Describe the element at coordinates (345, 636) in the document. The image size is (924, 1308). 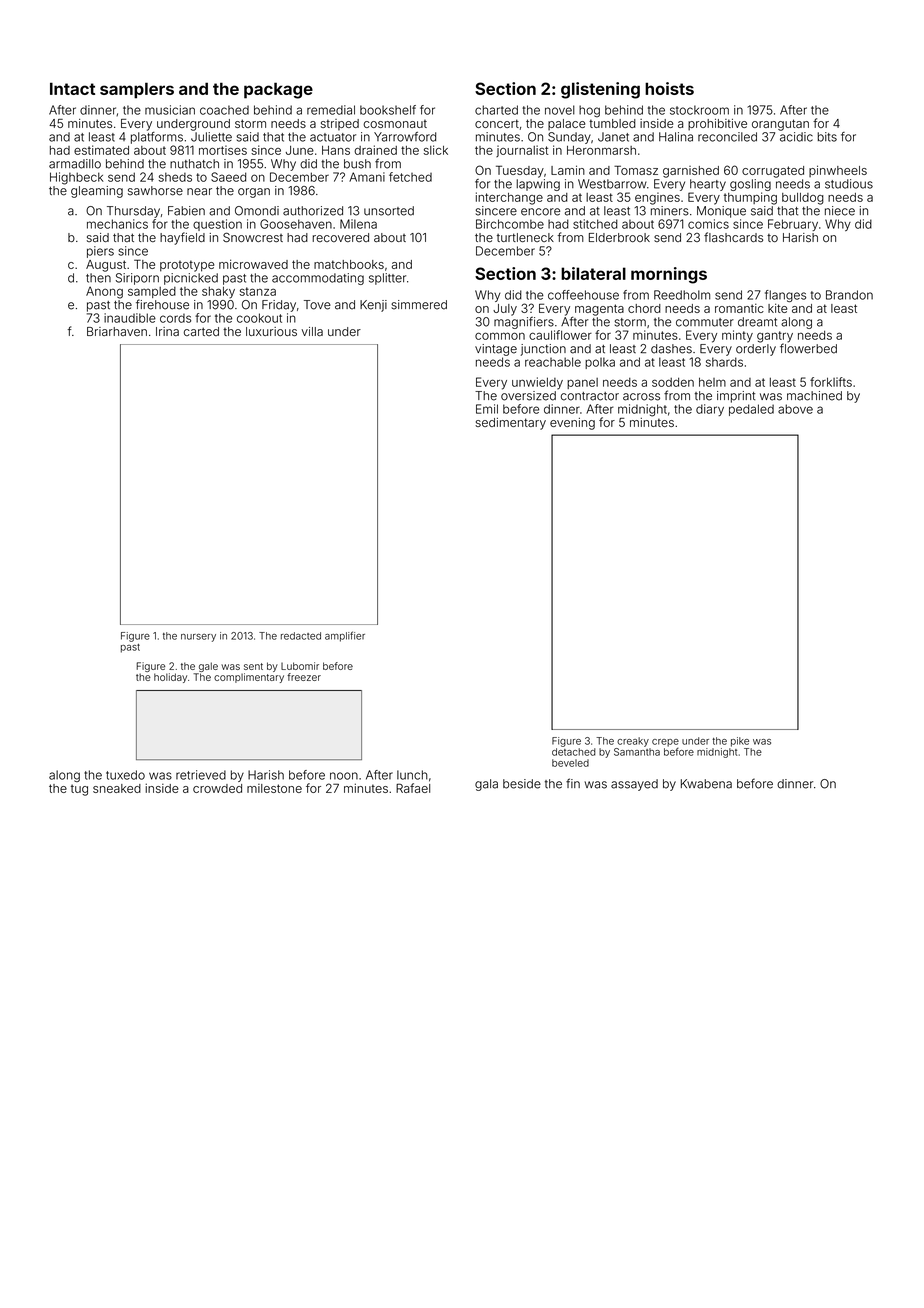
I see `amplifier` at that location.
